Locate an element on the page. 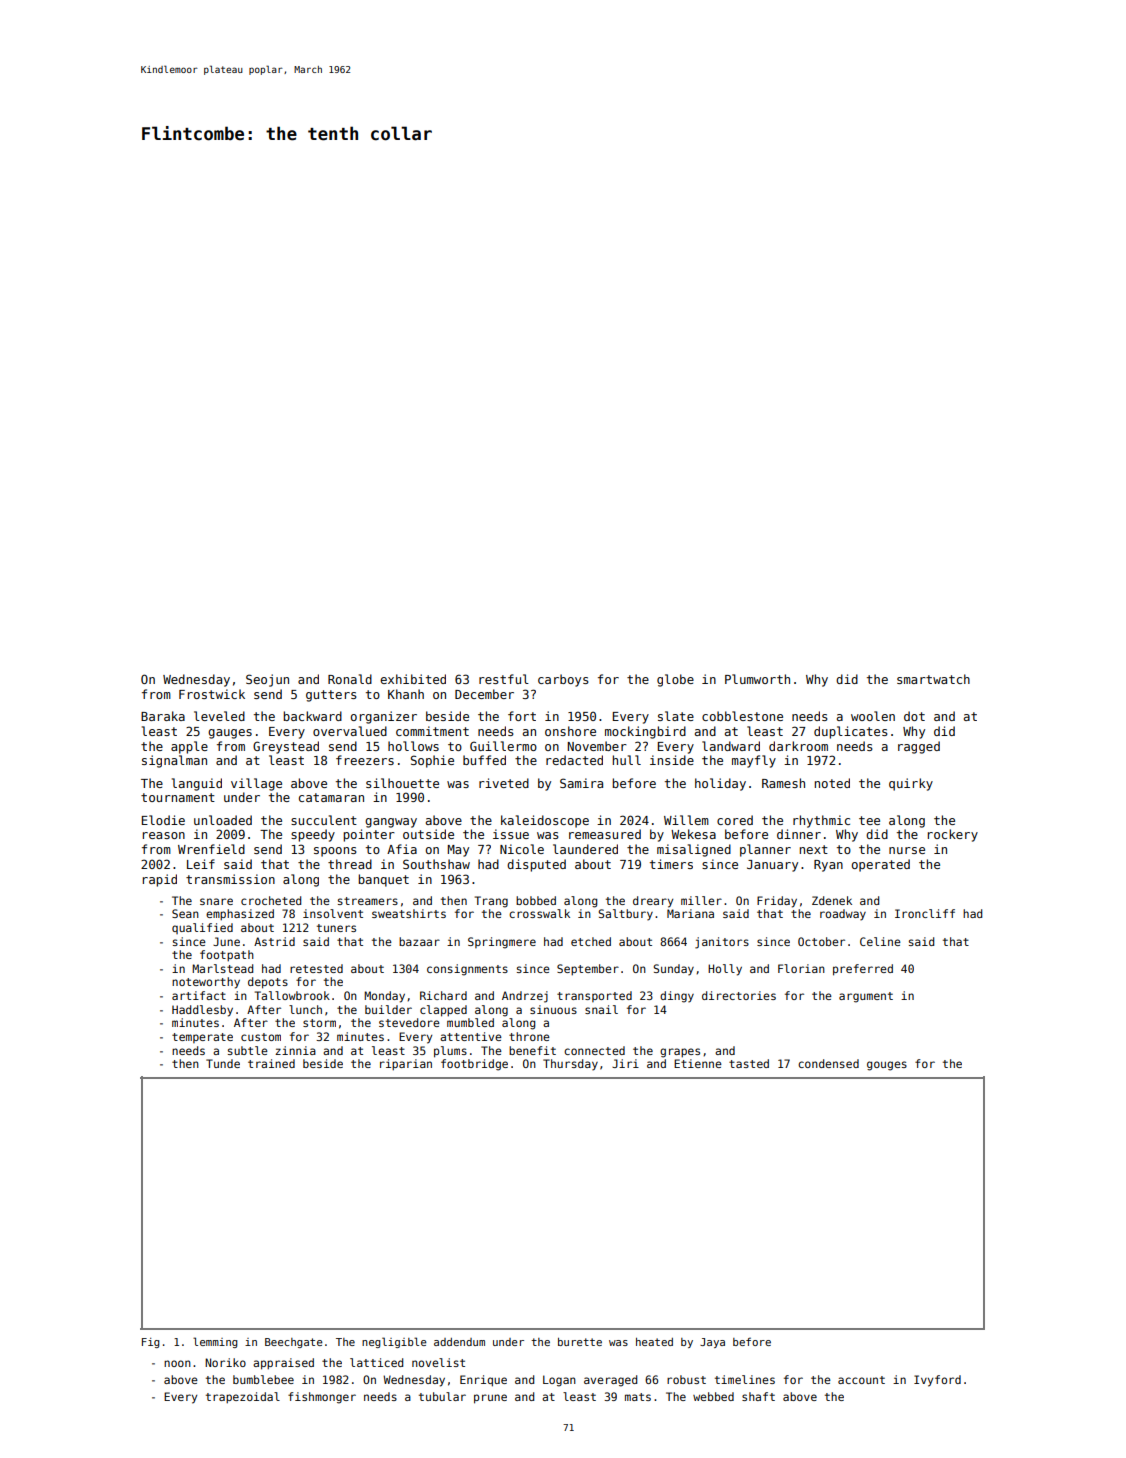 This page has height=1458, width=1126. duplicates is located at coordinates (851, 732).
